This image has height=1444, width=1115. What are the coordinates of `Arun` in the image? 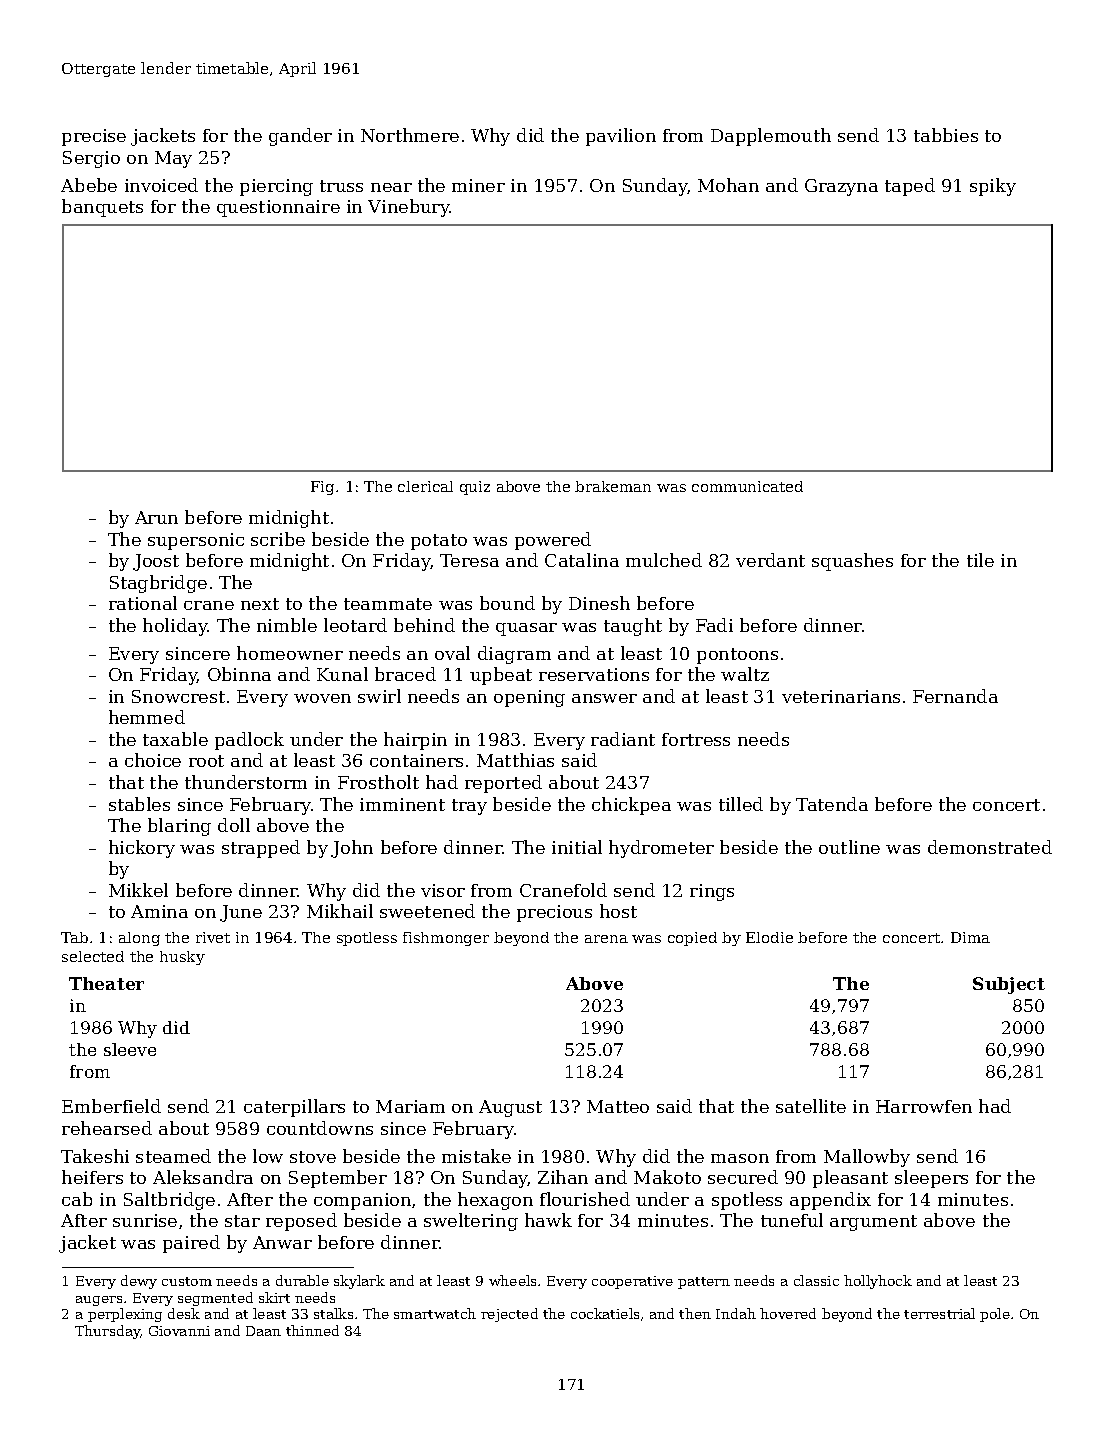 It's located at (156, 517).
